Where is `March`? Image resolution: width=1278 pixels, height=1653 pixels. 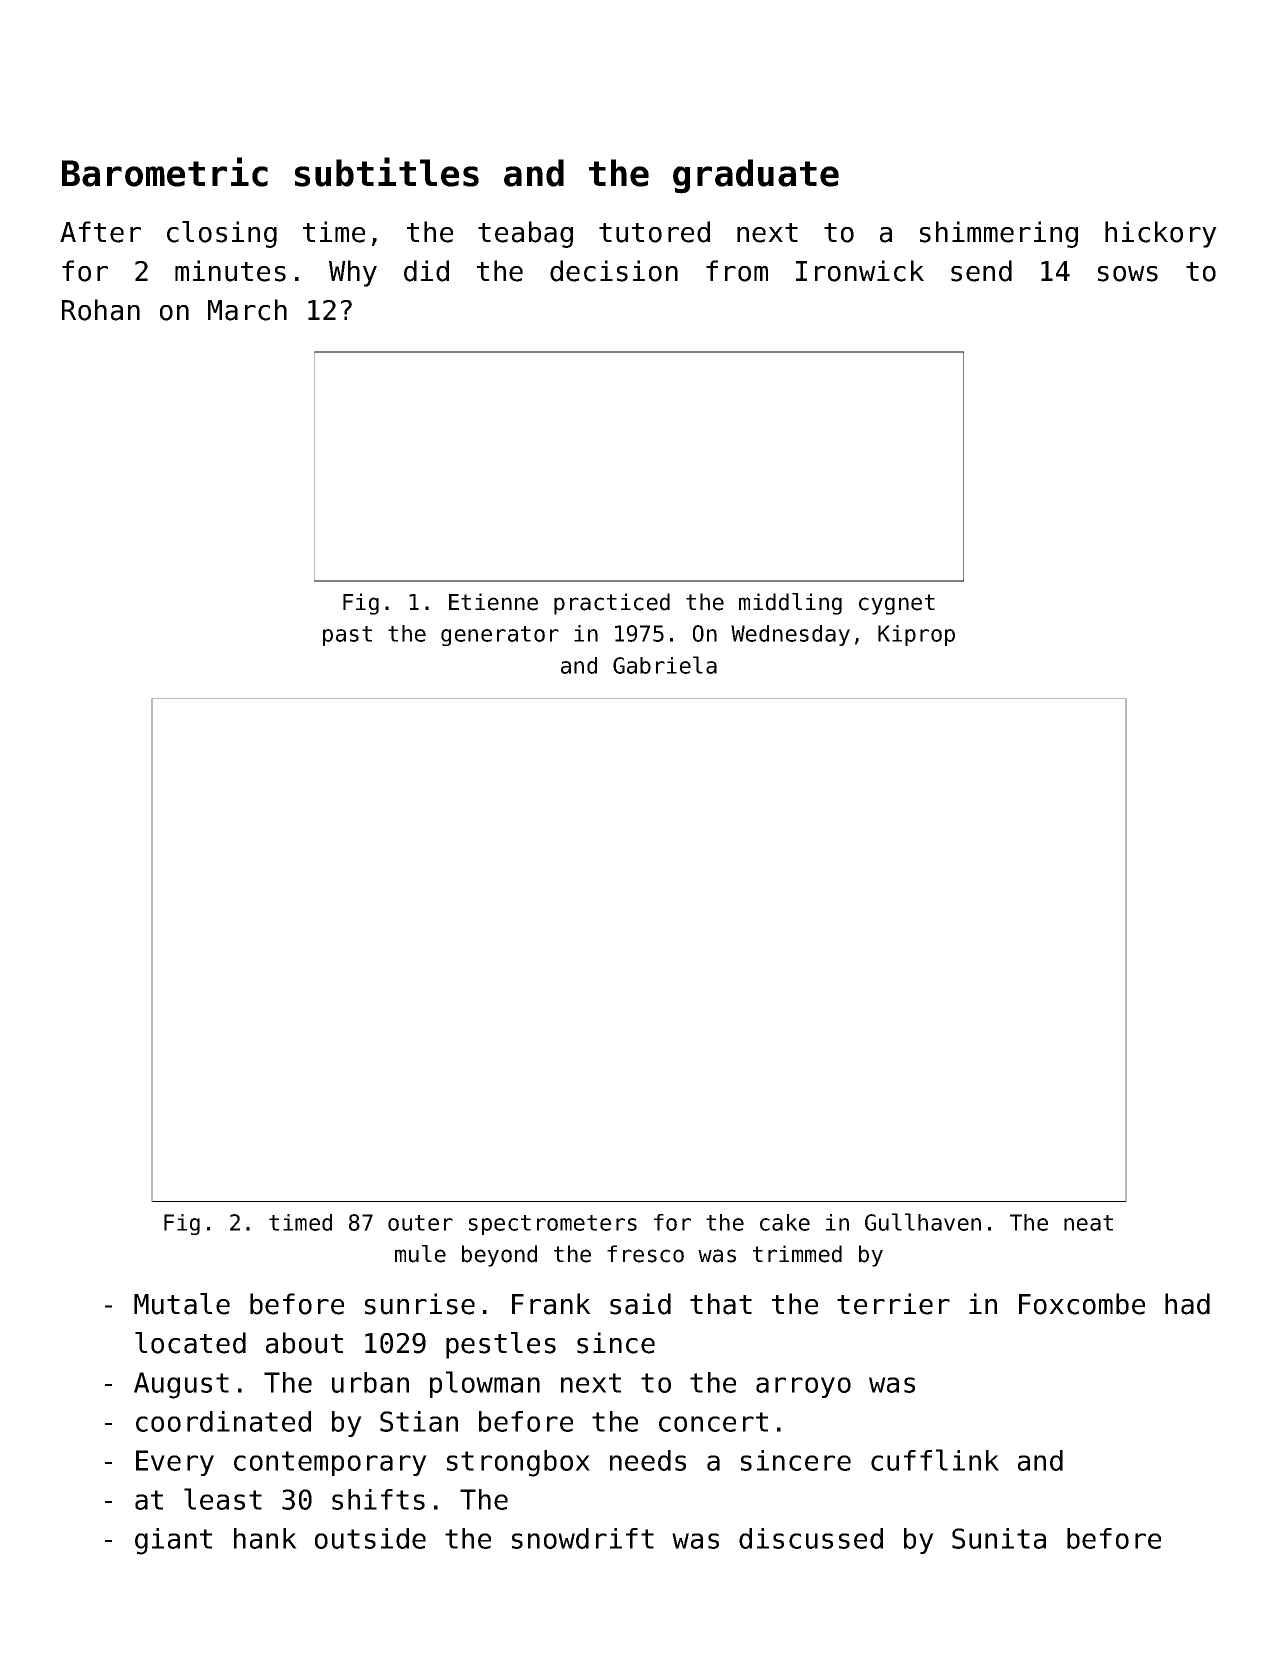 March is located at coordinates (247, 310).
